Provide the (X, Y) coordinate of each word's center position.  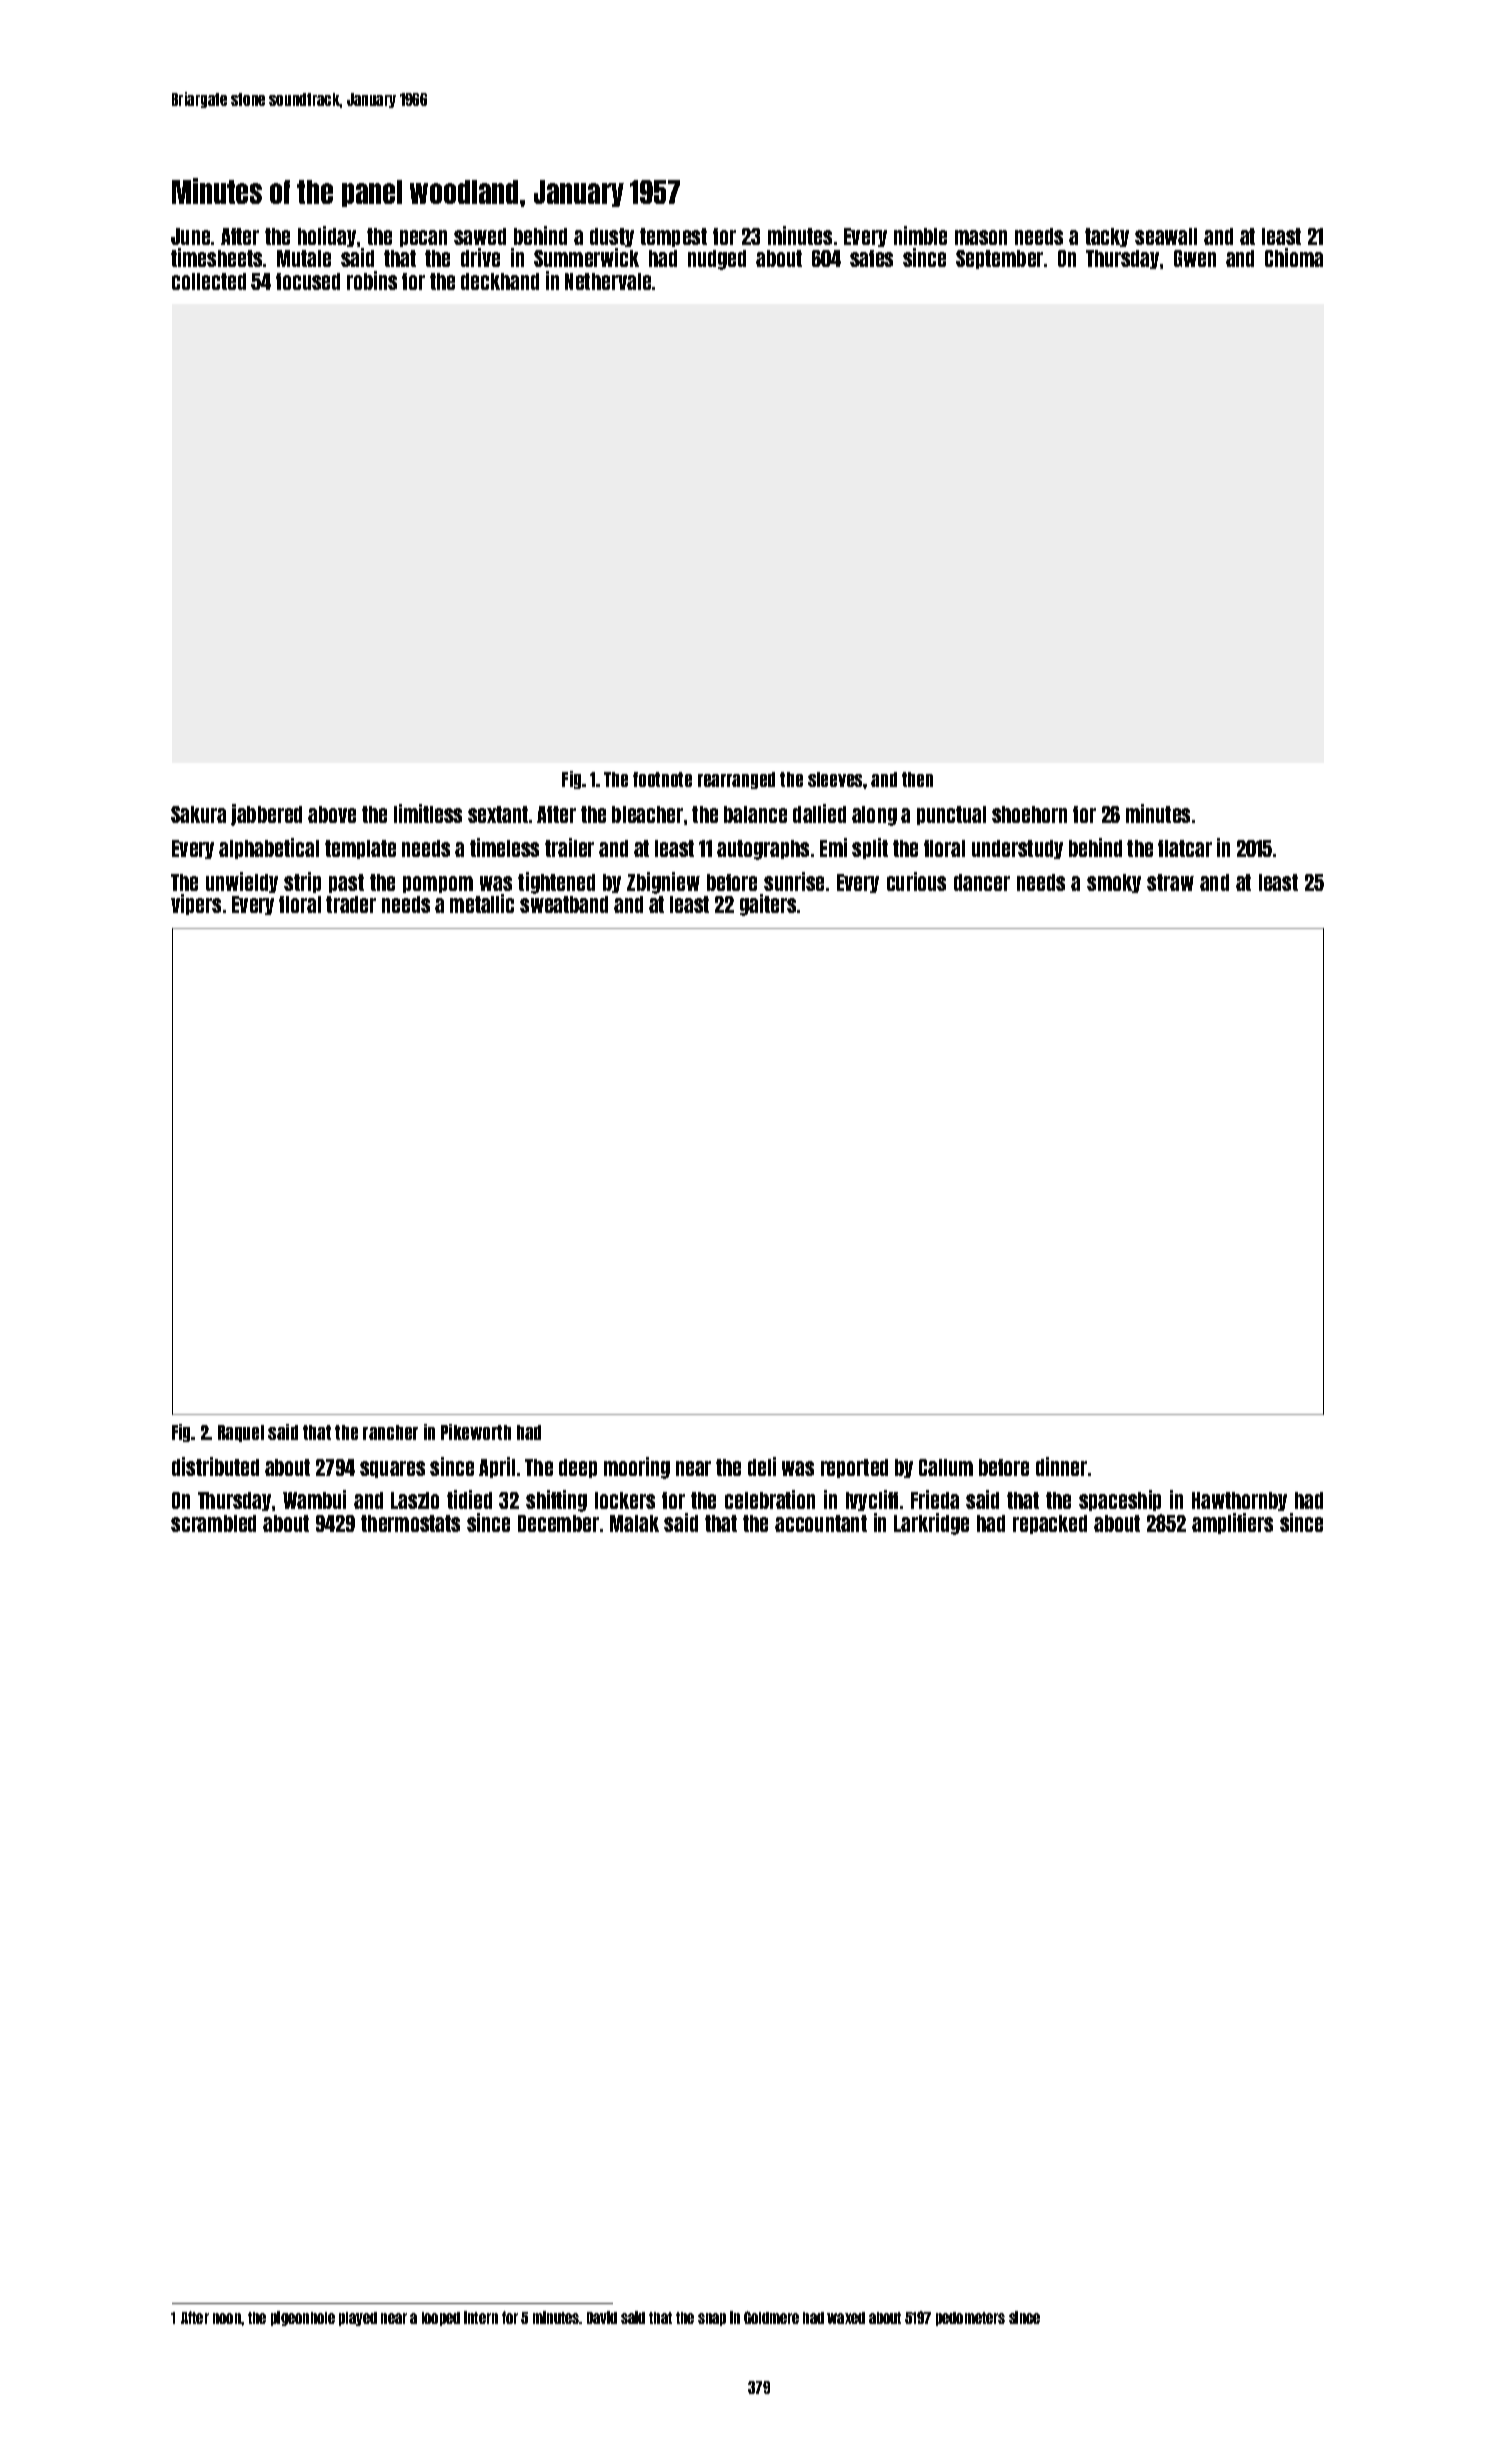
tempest (673, 237)
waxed (846, 2318)
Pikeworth (476, 1432)
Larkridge (931, 1524)
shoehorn (1029, 814)
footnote (662, 779)
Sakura (198, 814)
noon (227, 2318)
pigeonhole (303, 2318)
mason (981, 237)
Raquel (241, 1433)
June (190, 236)
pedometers (970, 2319)
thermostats (410, 1523)
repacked (1050, 1524)
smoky (1114, 883)
